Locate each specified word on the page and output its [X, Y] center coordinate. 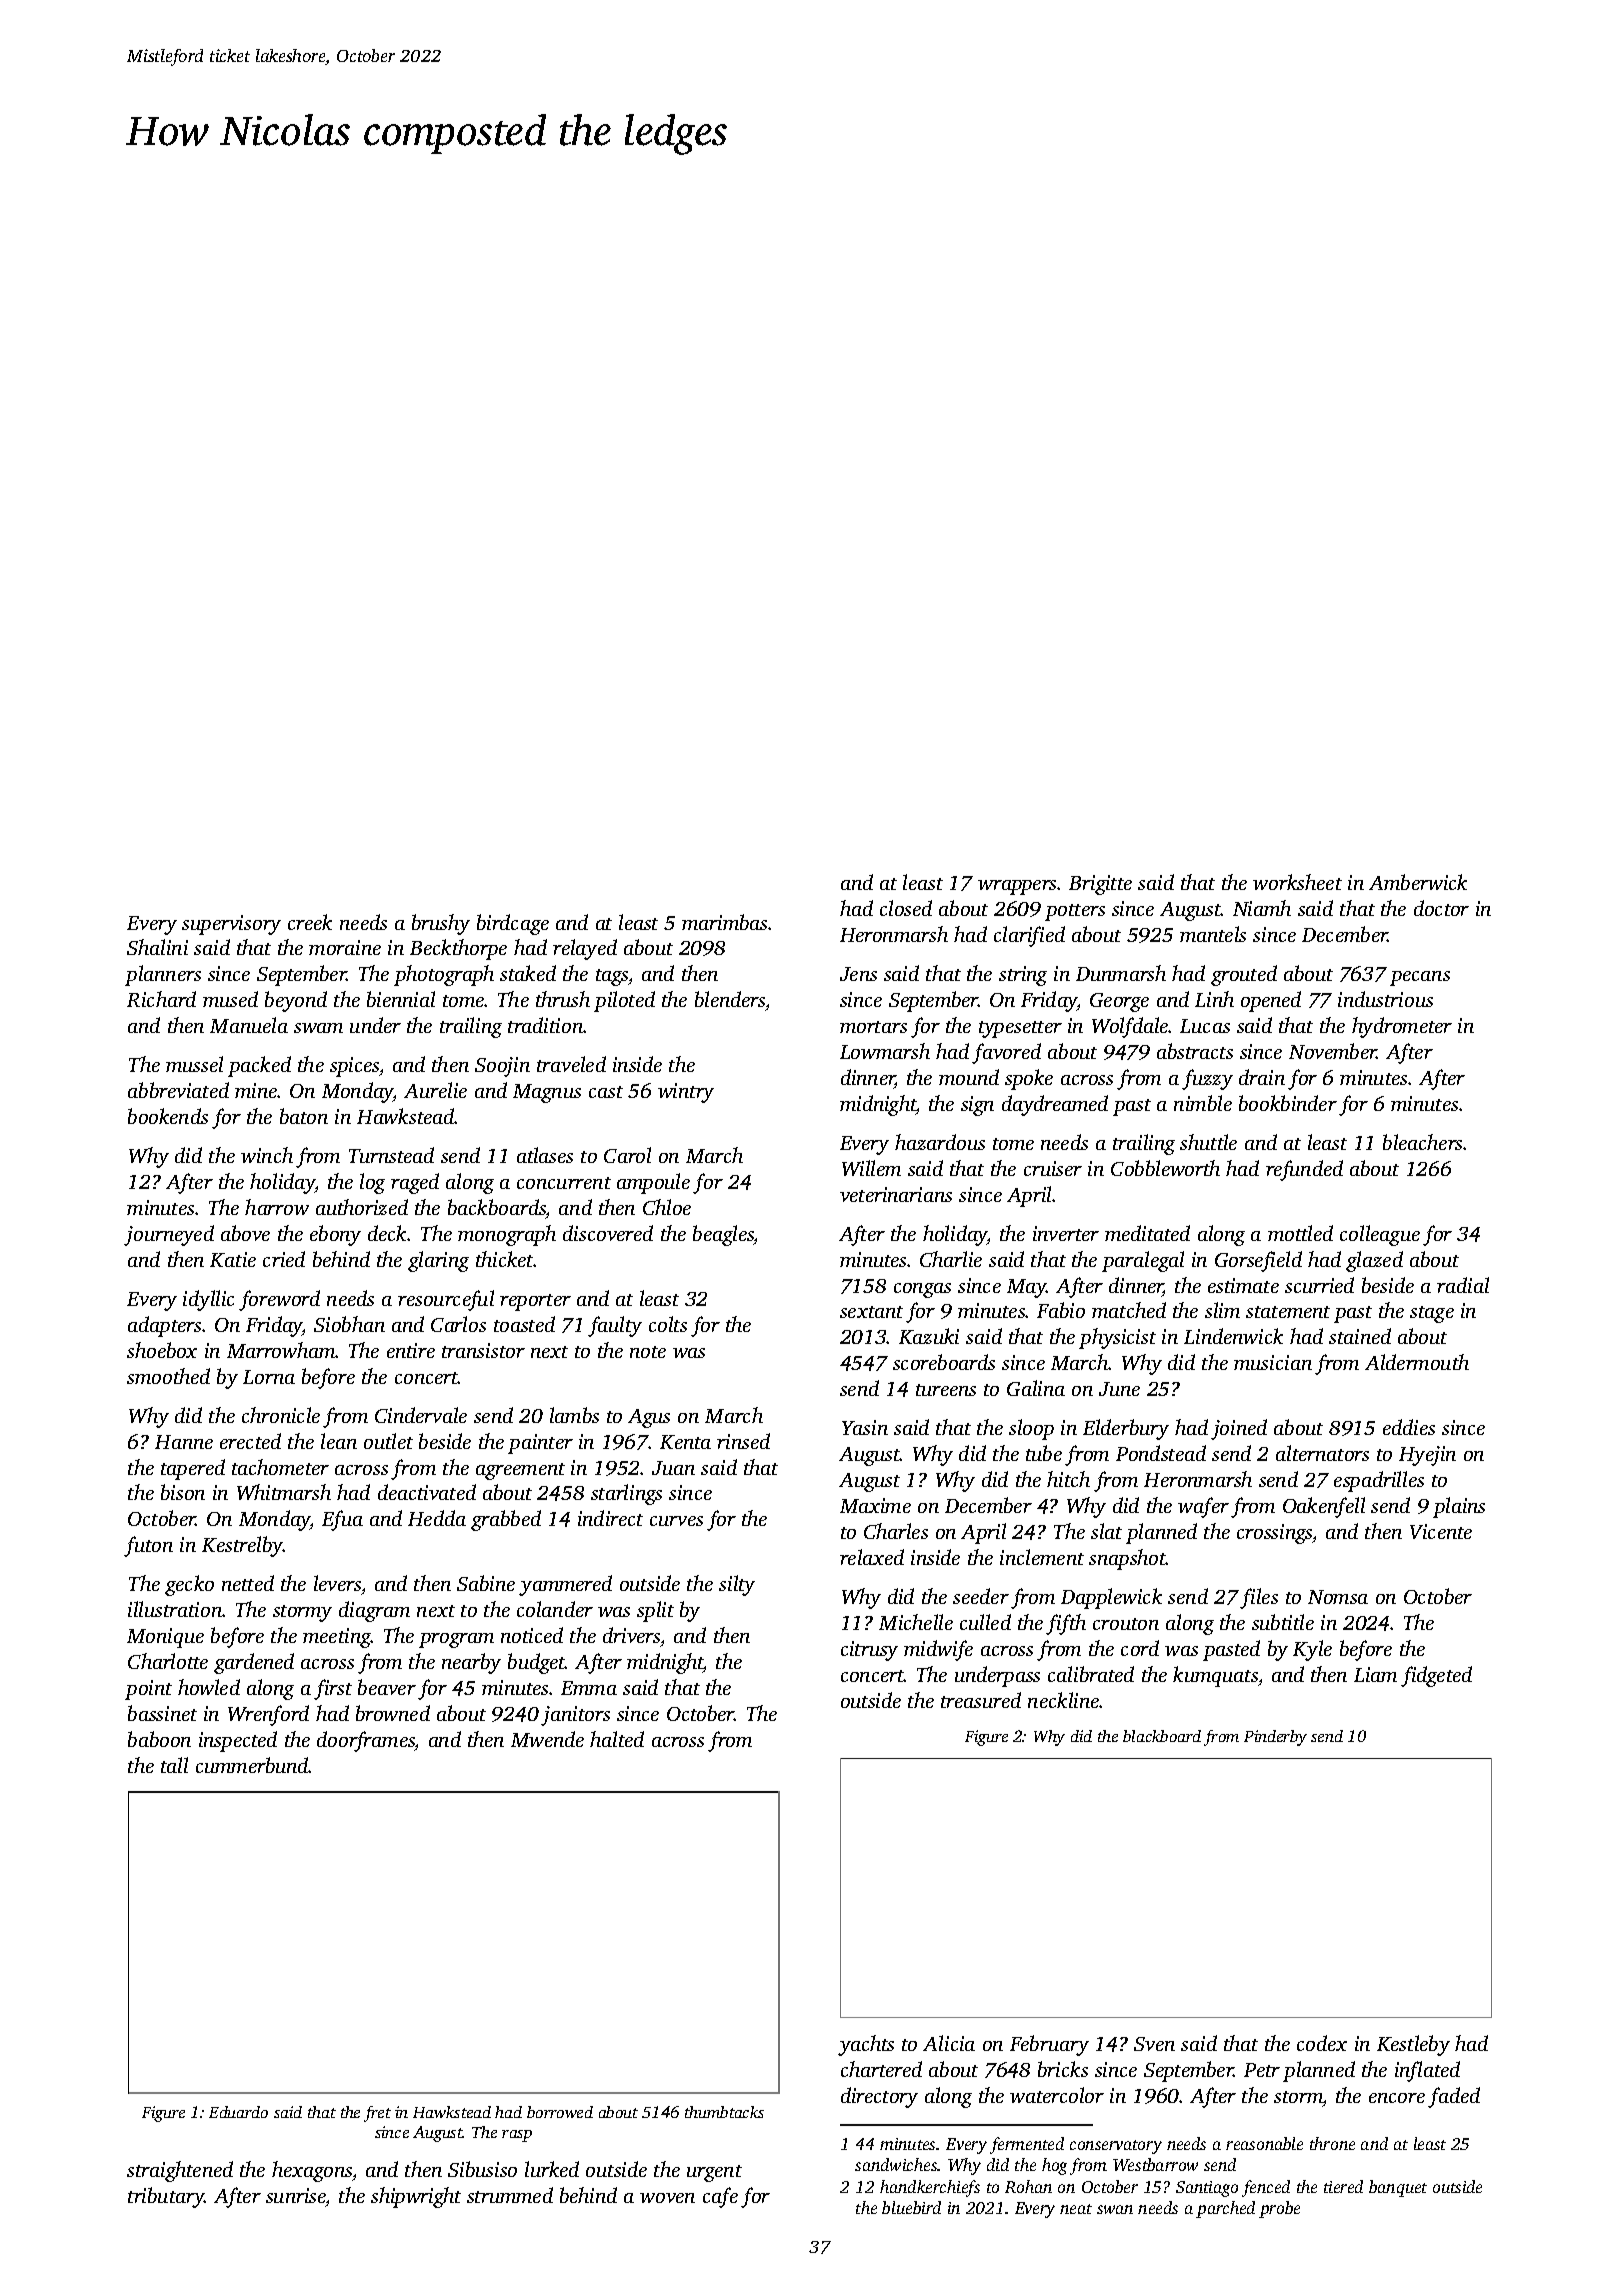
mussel [194, 1064]
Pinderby [1275, 1738]
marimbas [725, 922]
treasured [981, 1700]
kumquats [1215, 1676]
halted [617, 1739]
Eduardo [238, 2112]
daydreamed [1055, 1105]
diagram [374, 1611]
